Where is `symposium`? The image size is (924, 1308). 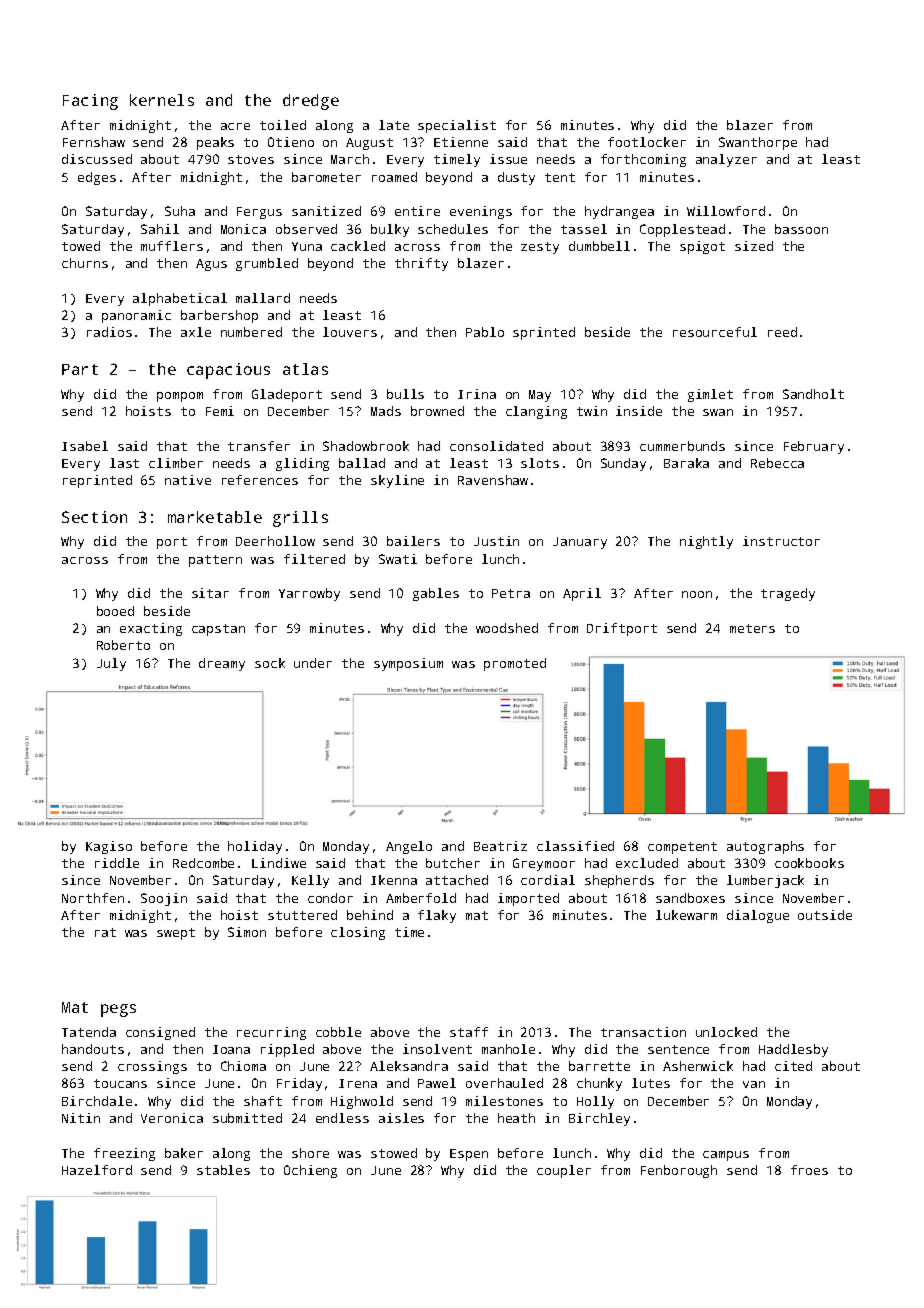
symposium is located at coordinates (408, 664).
